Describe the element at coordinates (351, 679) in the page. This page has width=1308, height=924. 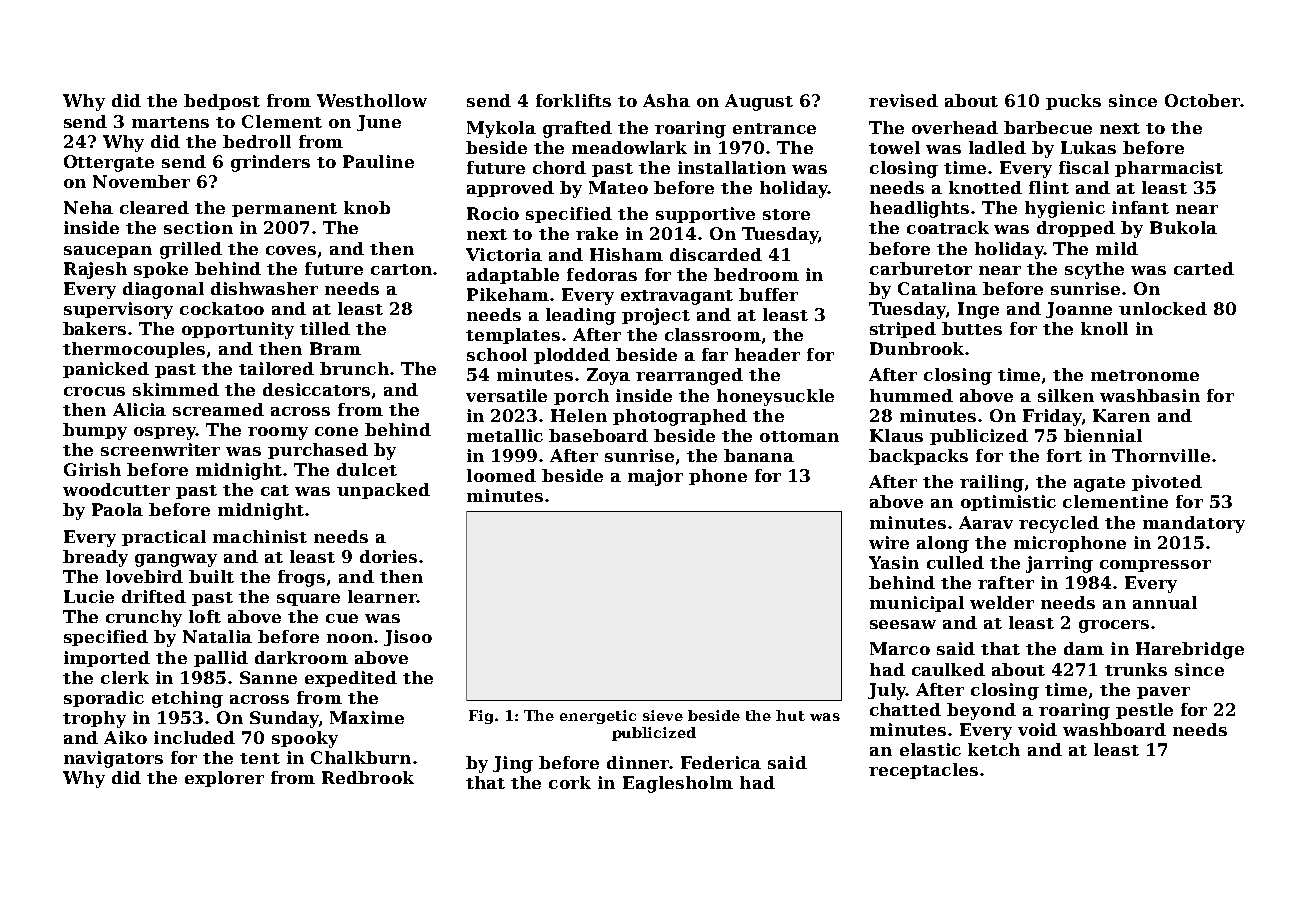
I see `expedited` at that location.
